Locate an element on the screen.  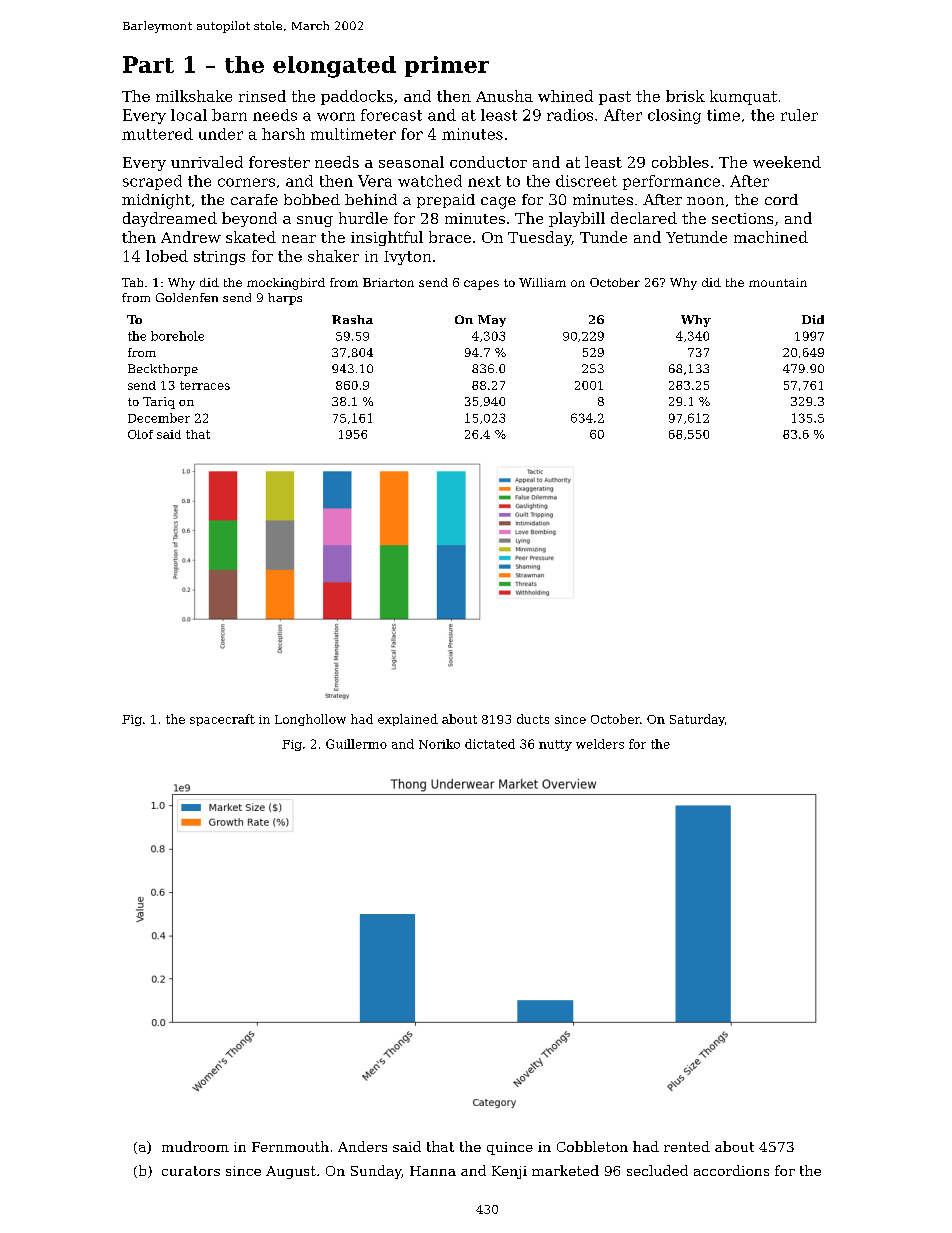
capes is located at coordinates (481, 285).
